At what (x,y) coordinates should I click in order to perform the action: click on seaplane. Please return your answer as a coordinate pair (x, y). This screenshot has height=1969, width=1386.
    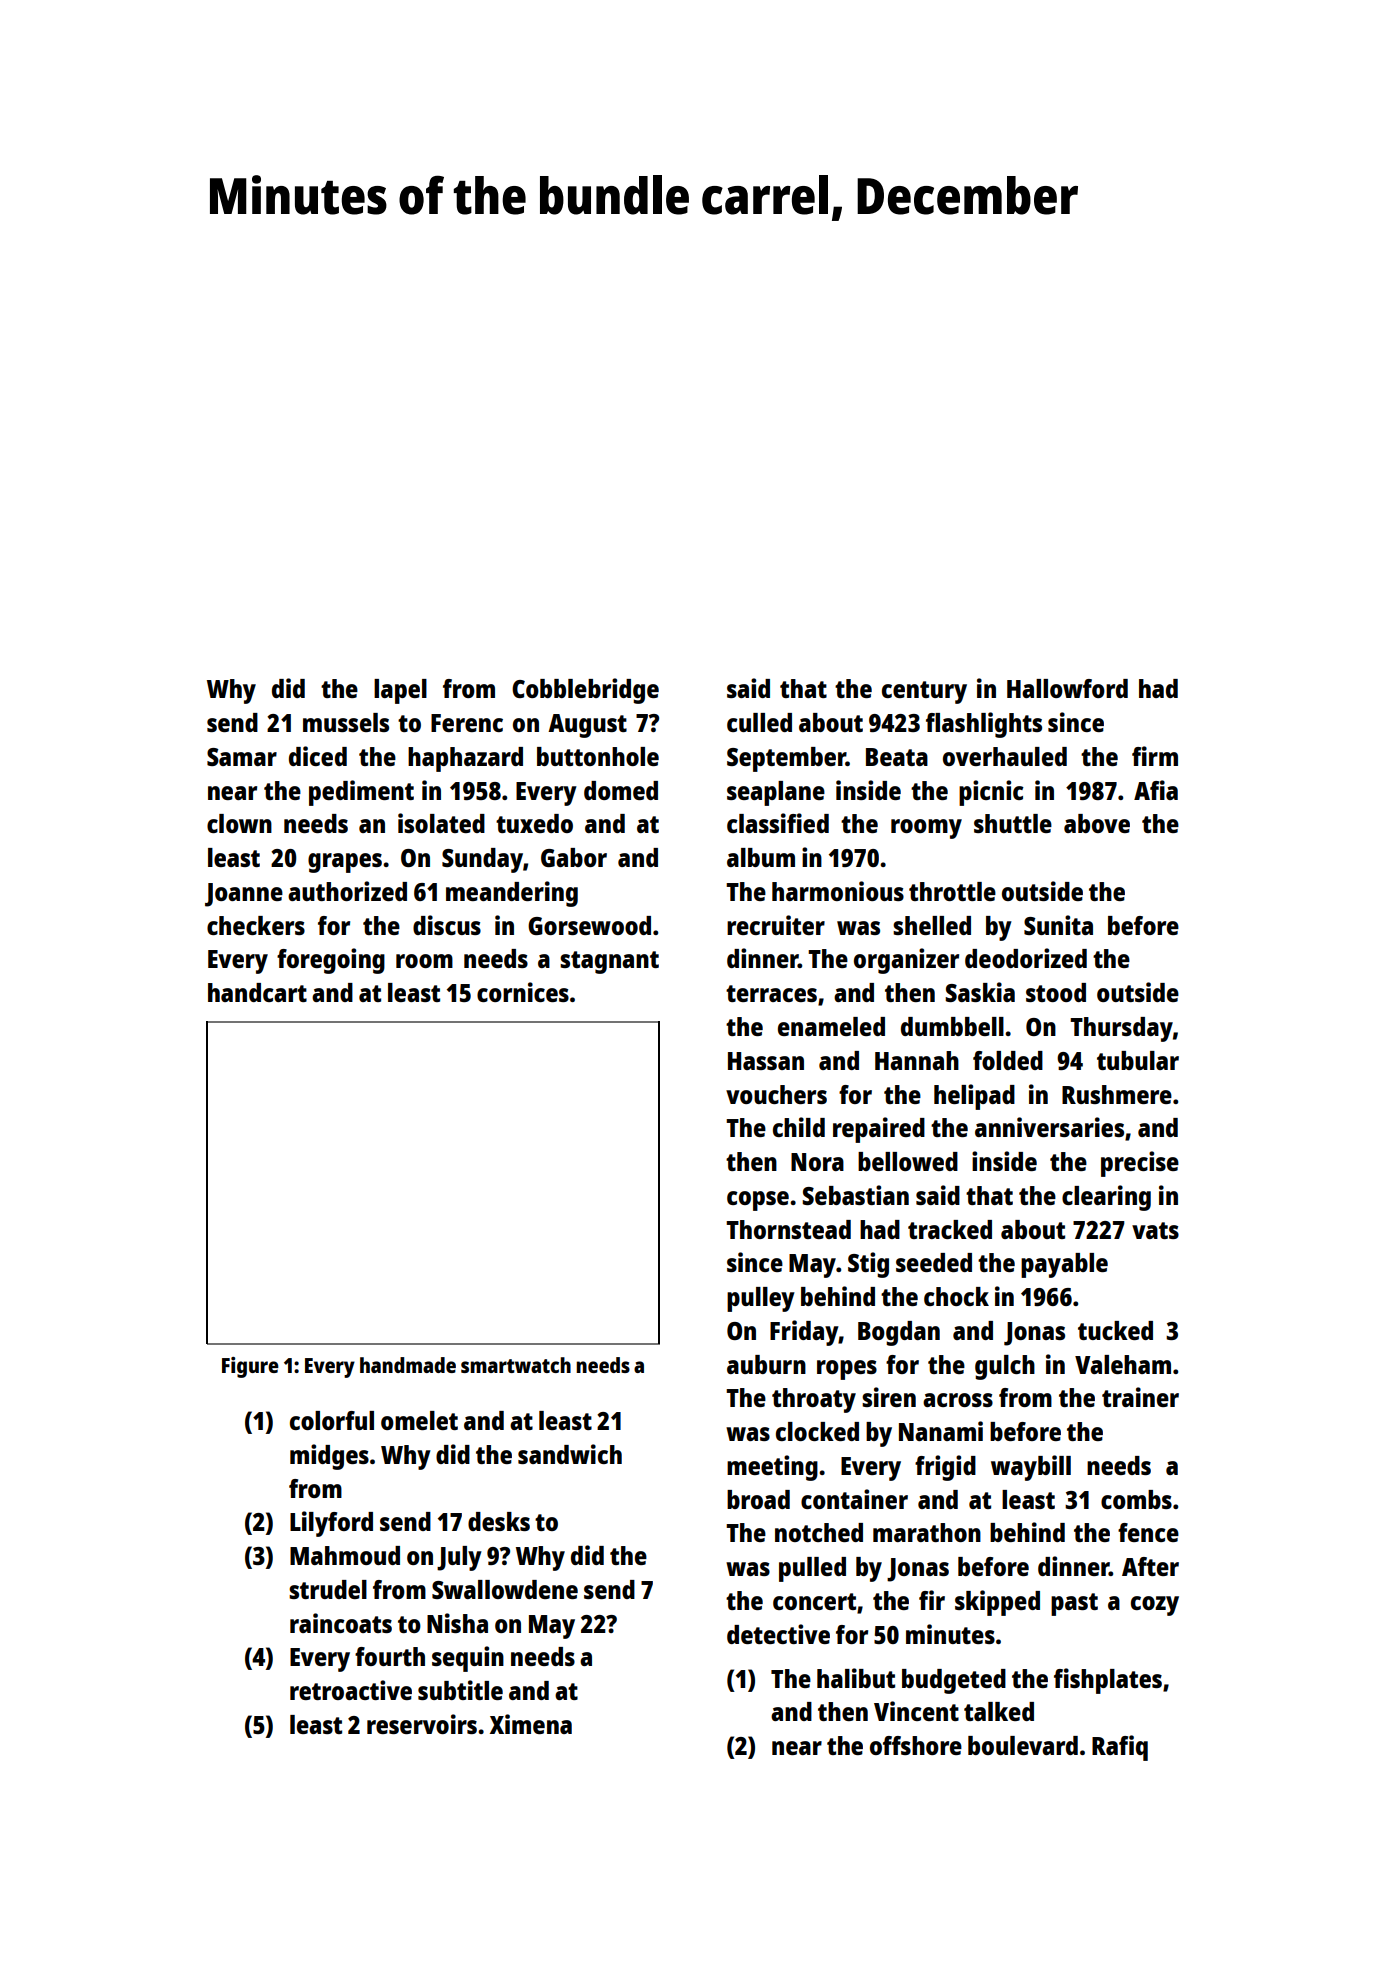
    Looking at the image, I should click on (776, 793).
